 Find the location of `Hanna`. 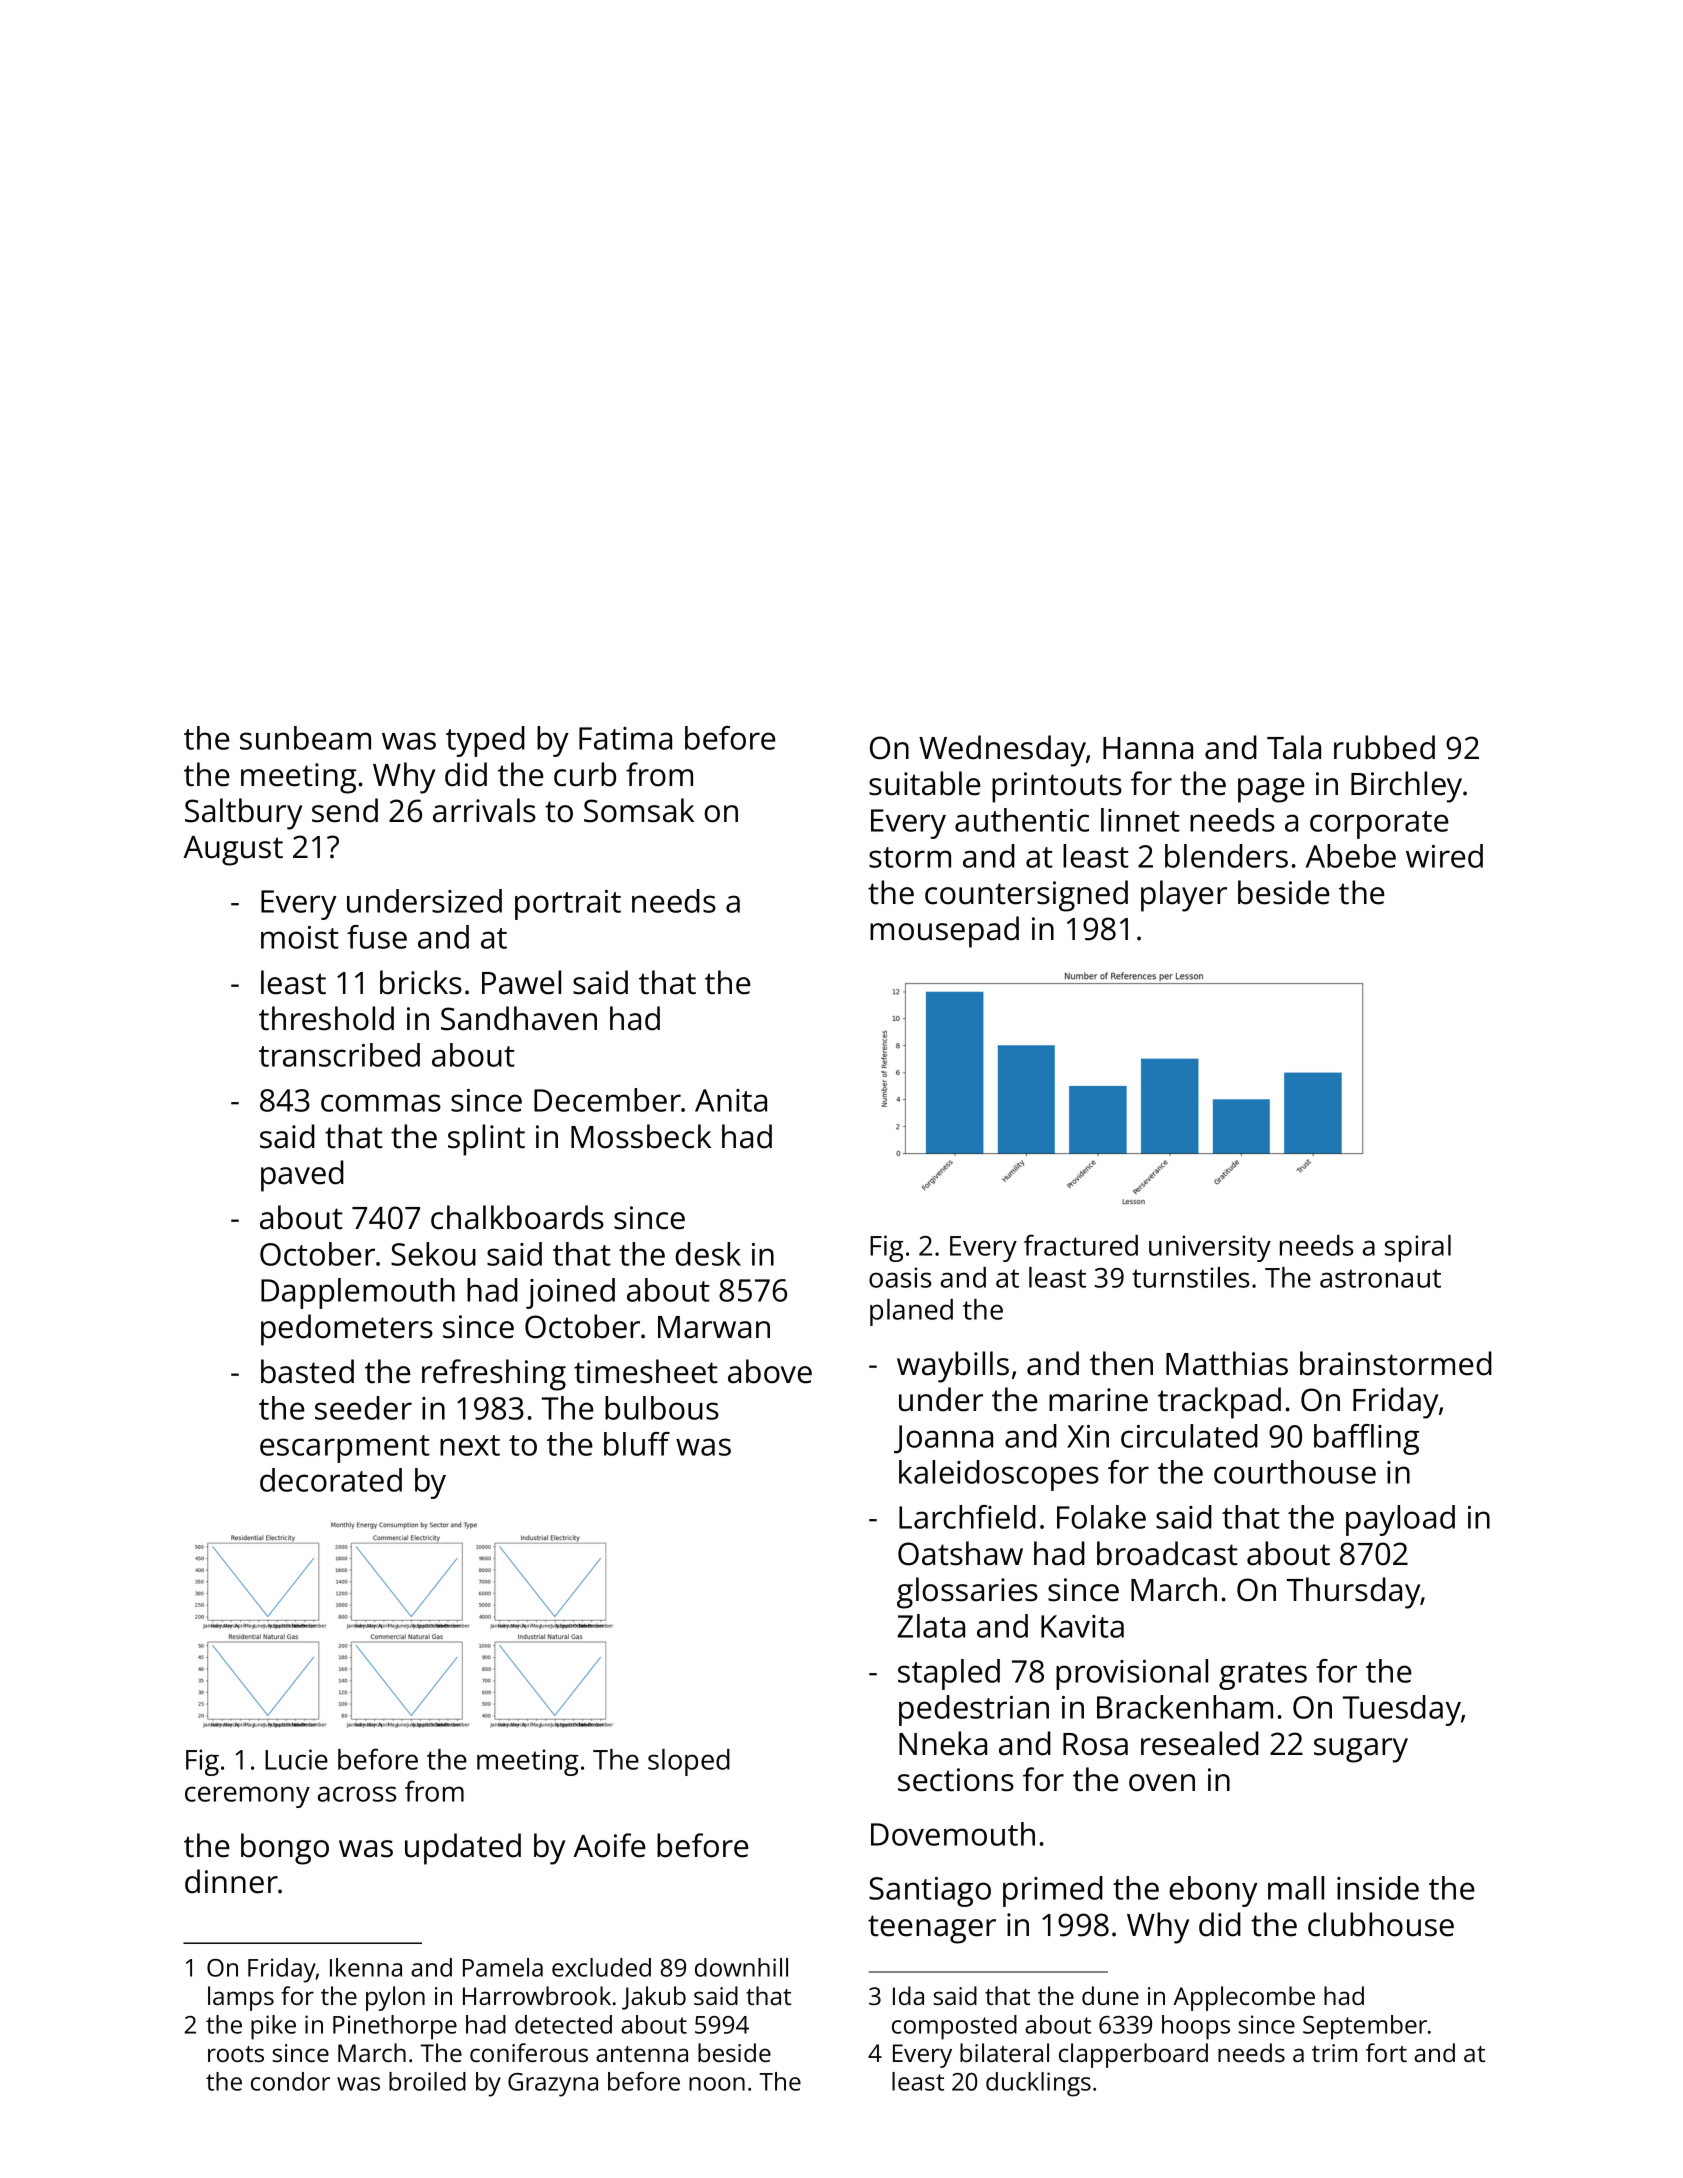

Hanna is located at coordinates (1148, 748).
